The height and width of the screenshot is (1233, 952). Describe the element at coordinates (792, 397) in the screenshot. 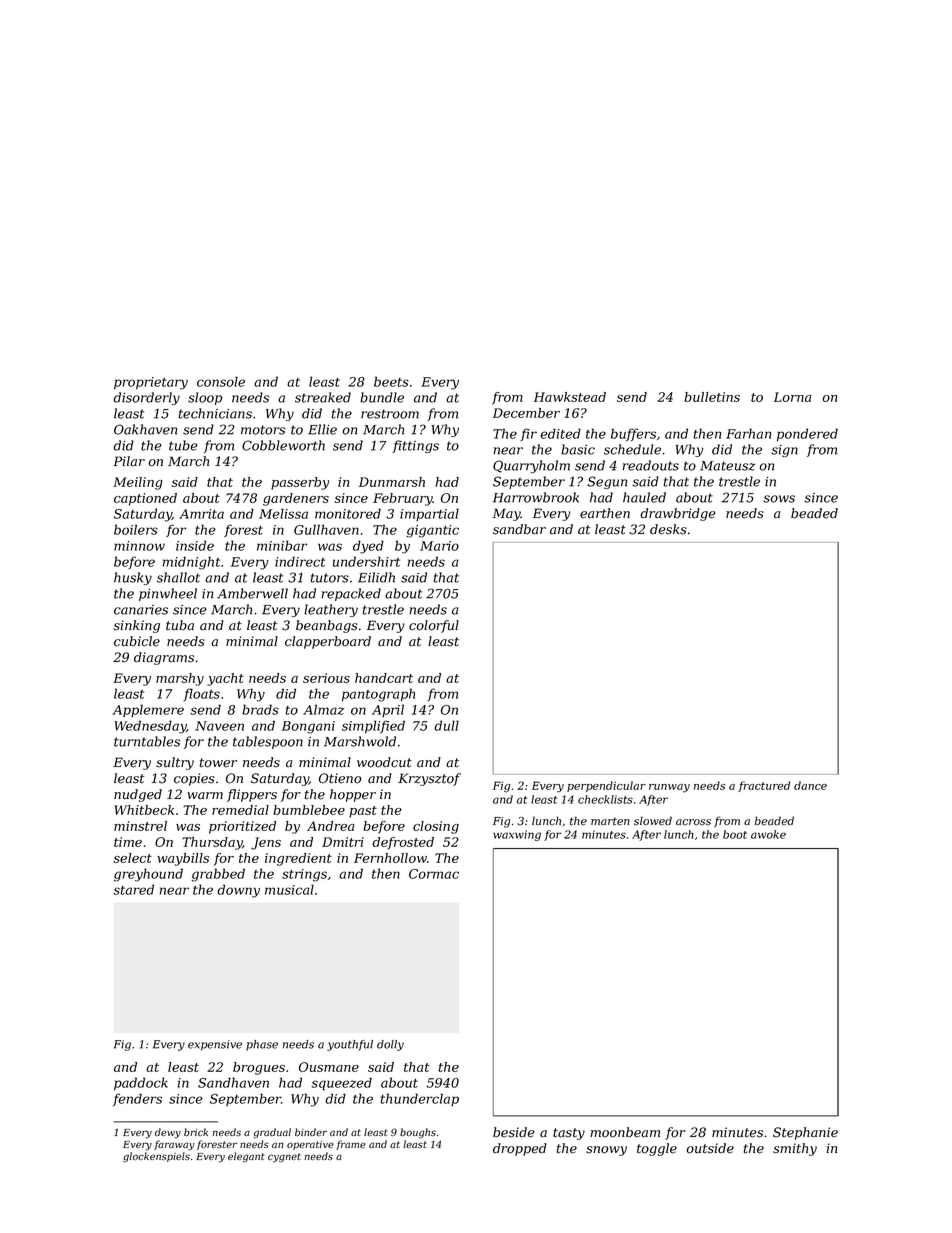

I see `Lorna` at that location.
